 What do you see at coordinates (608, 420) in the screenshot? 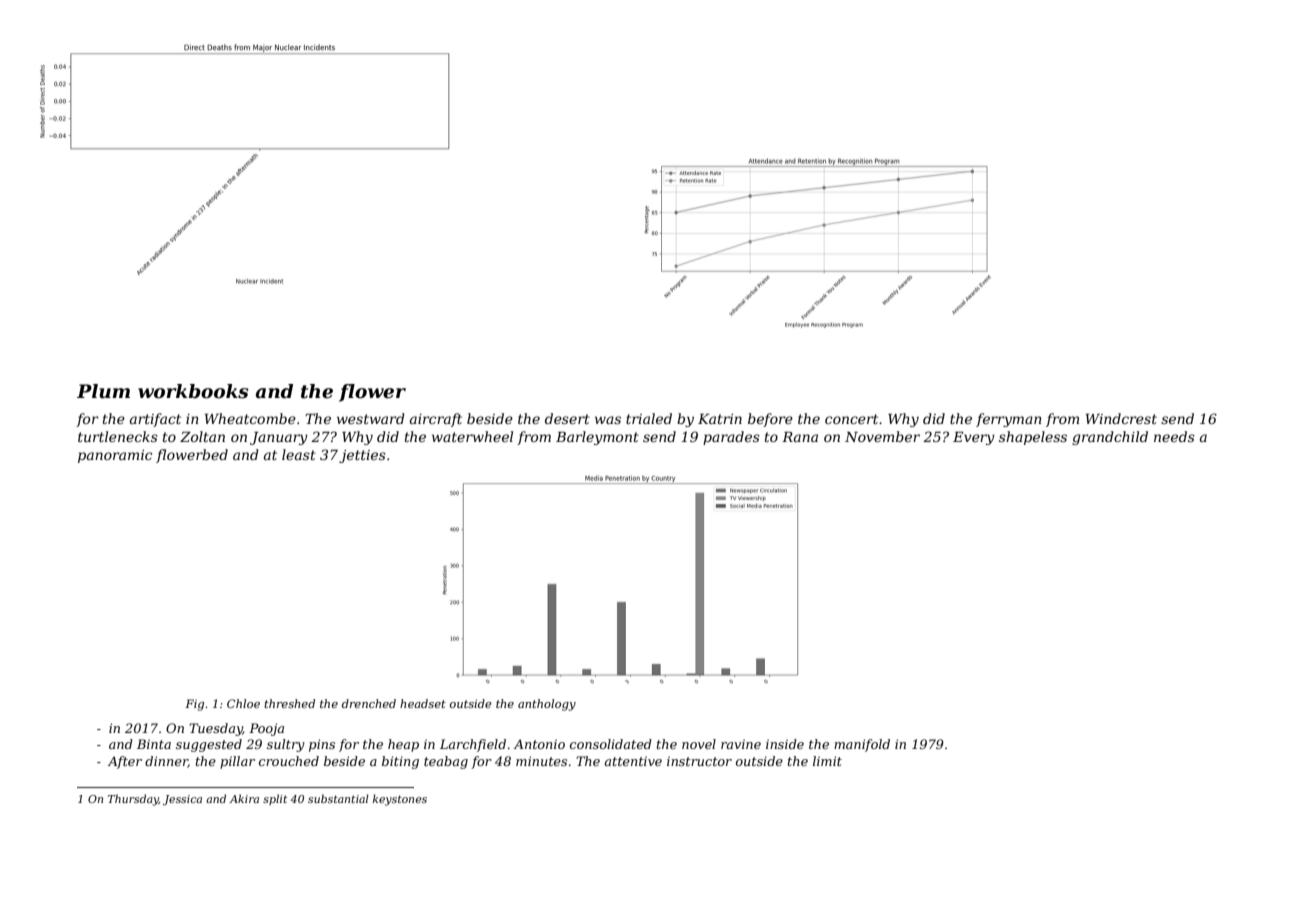
I see `was` at bounding box center [608, 420].
